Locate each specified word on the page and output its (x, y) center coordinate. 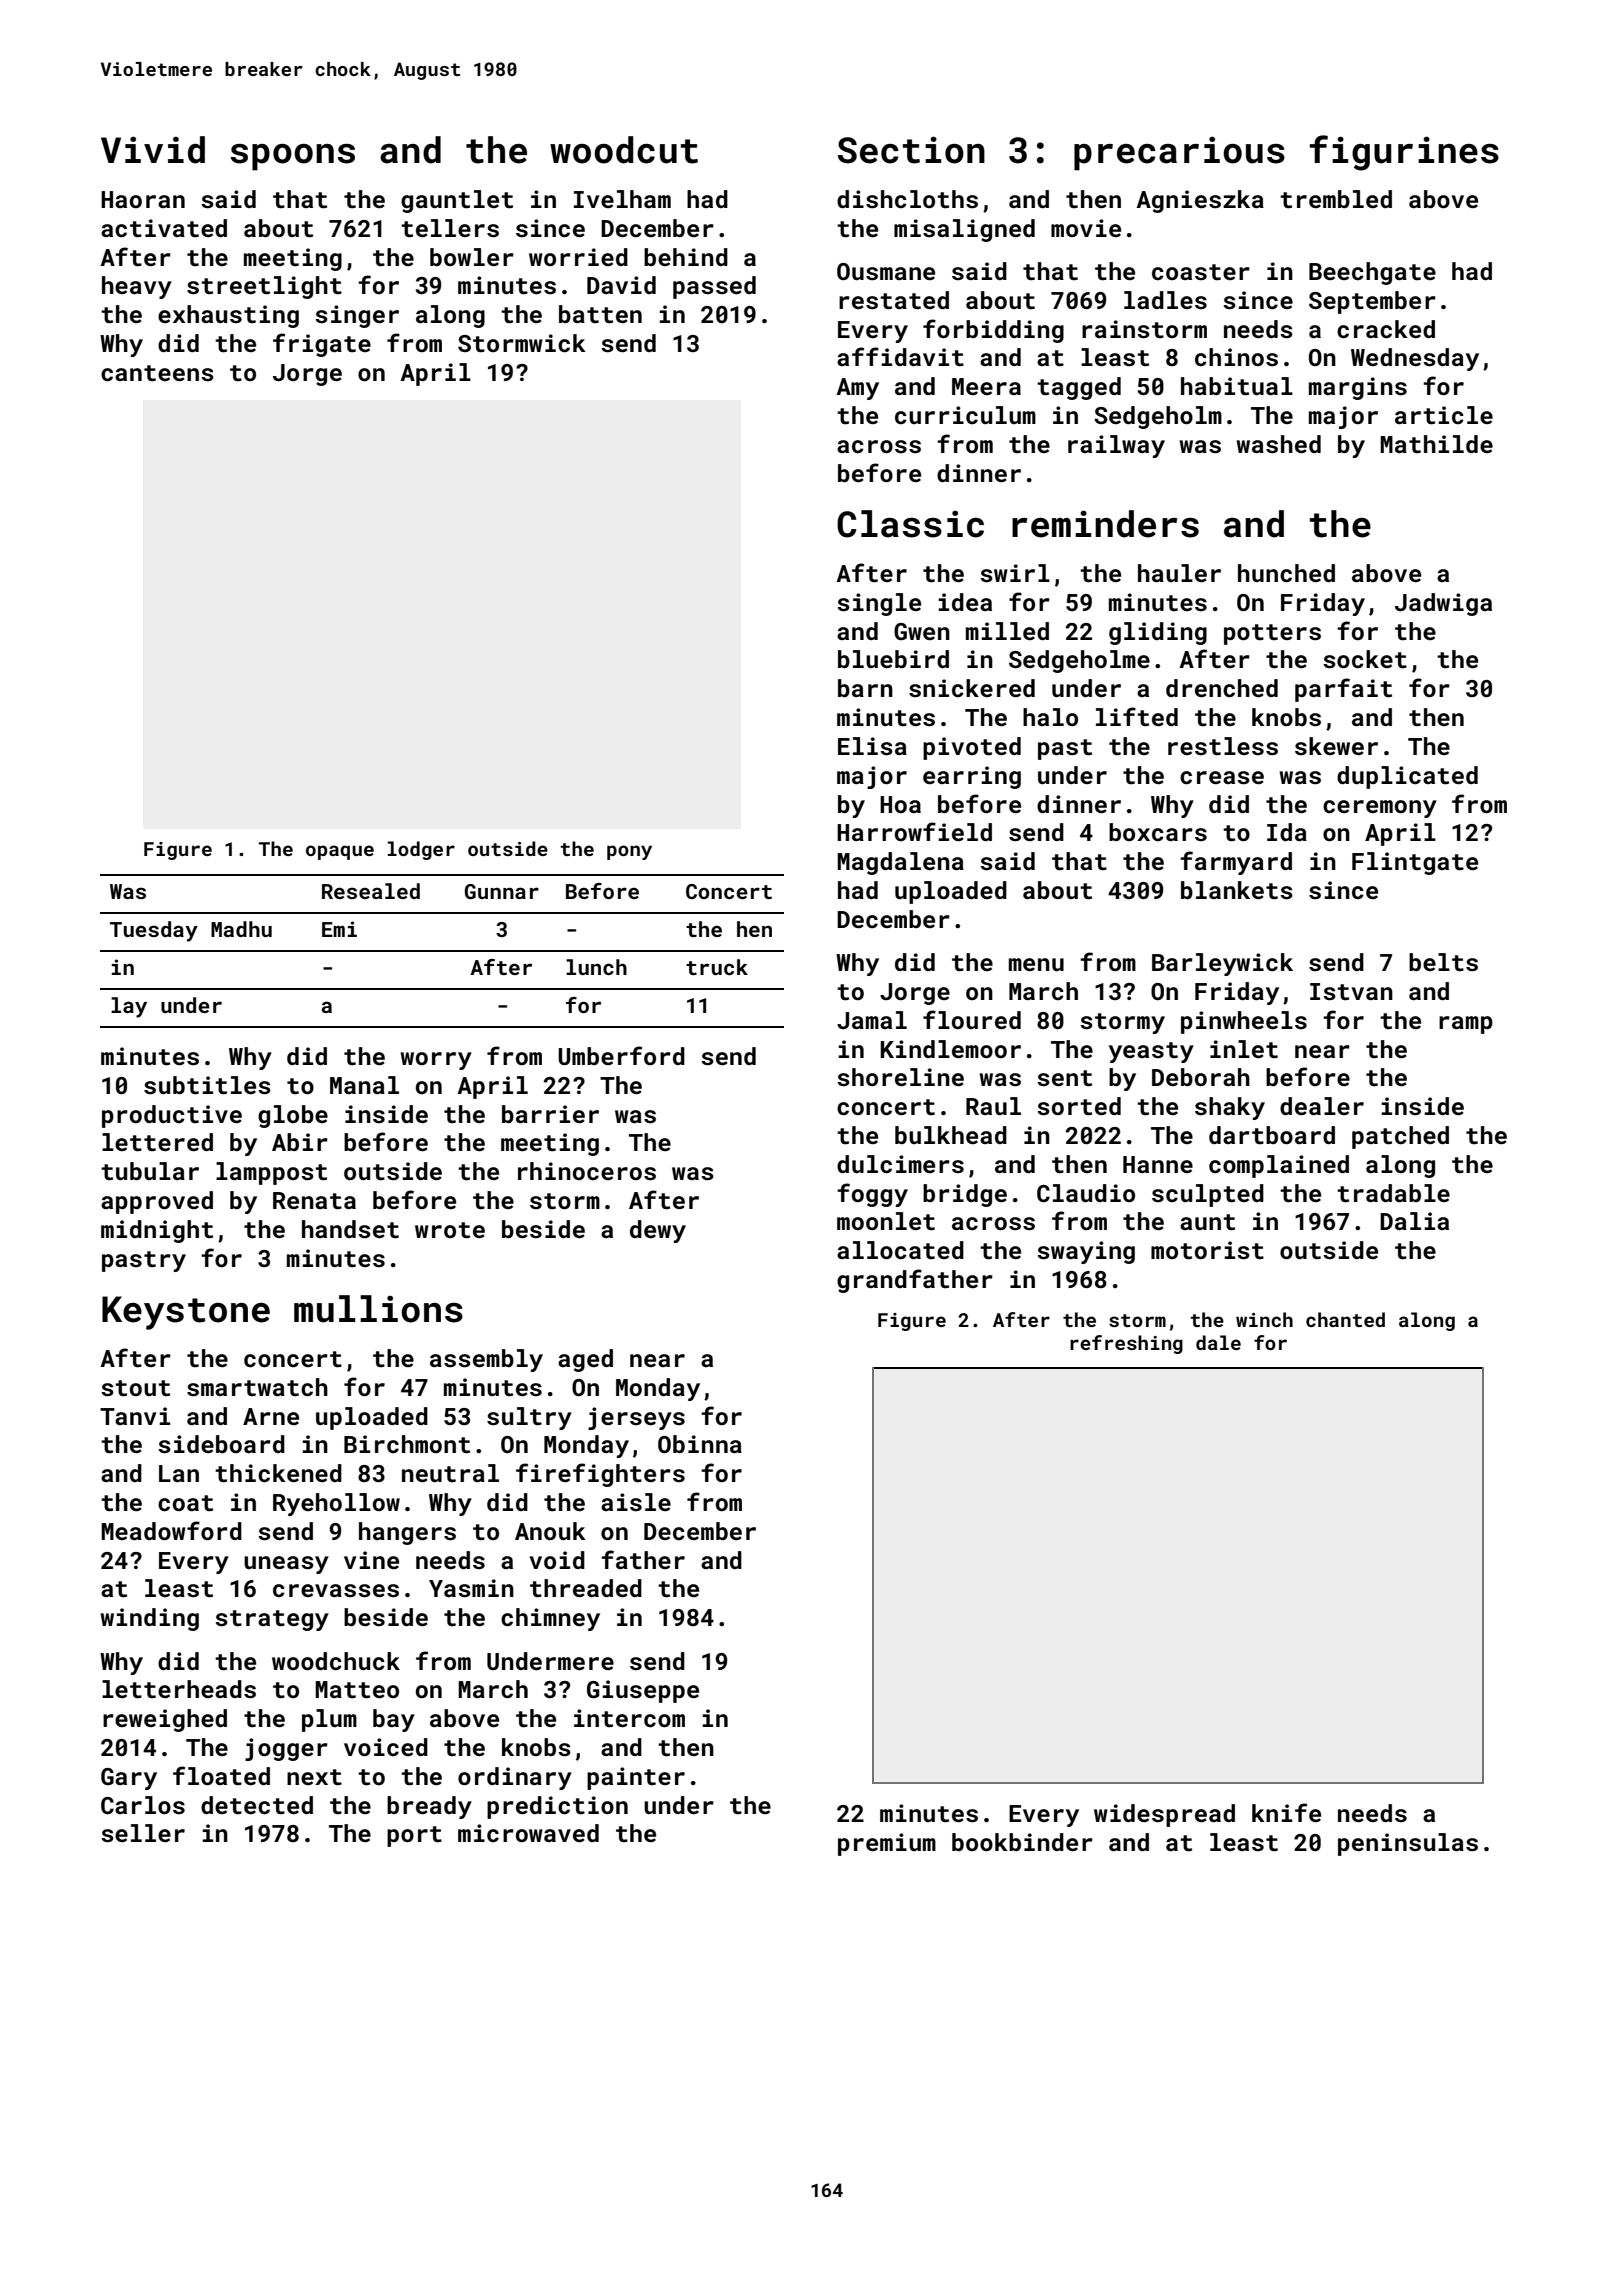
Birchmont (407, 1444)
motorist (1207, 1250)
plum (329, 1720)
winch (1264, 1319)
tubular (150, 1171)
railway (1116, 446)
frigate (322, 345)
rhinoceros (587, 1171)
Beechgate (1372, 273)
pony (629, 852)
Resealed (371, 891)
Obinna (700, 1444)
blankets (1237, 890)
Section (911, 150)
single (879, 604)
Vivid (153, 150)
